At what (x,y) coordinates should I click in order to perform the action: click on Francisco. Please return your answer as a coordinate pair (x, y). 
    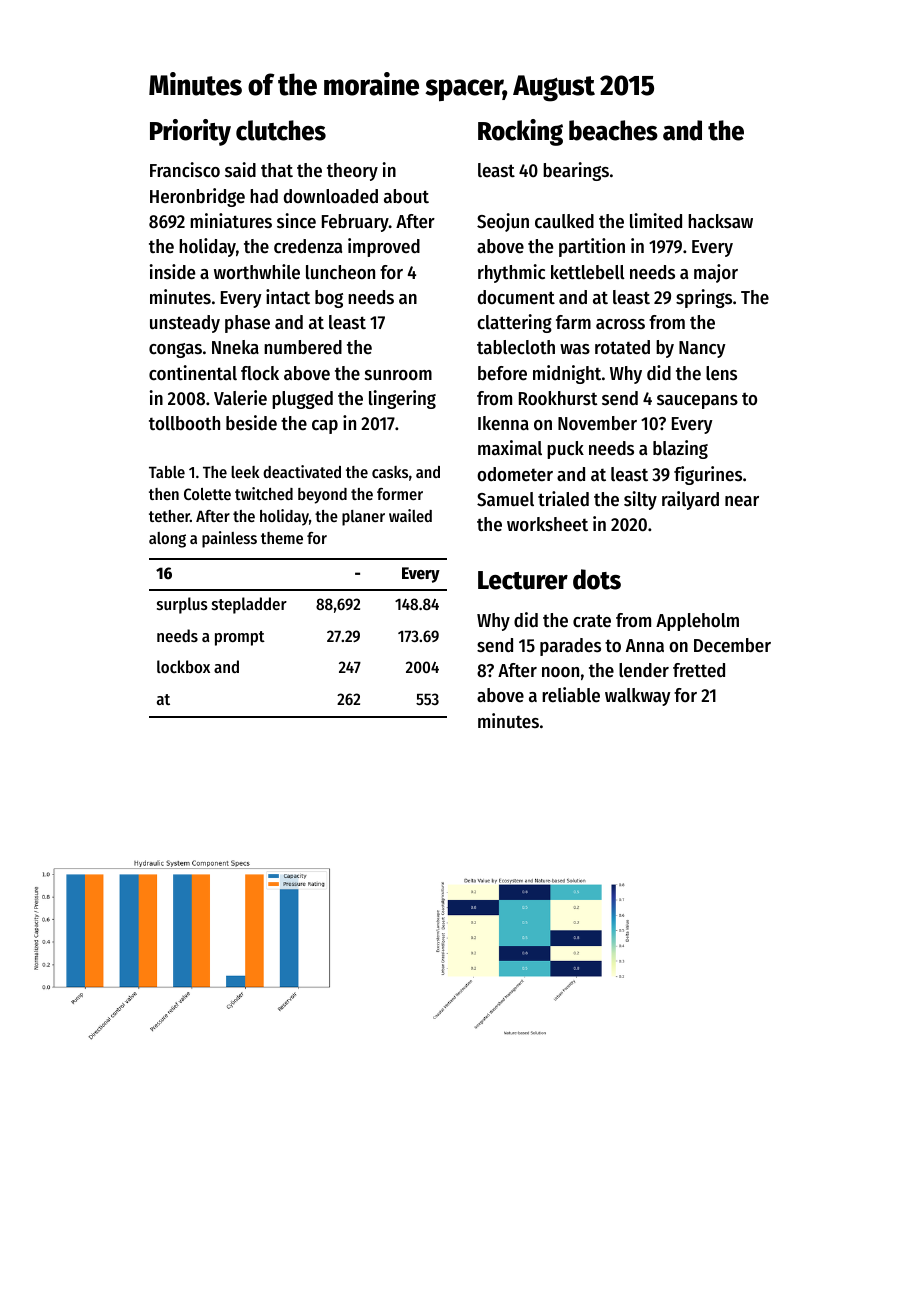
    Looking at the image, I should click on (185, 170).
